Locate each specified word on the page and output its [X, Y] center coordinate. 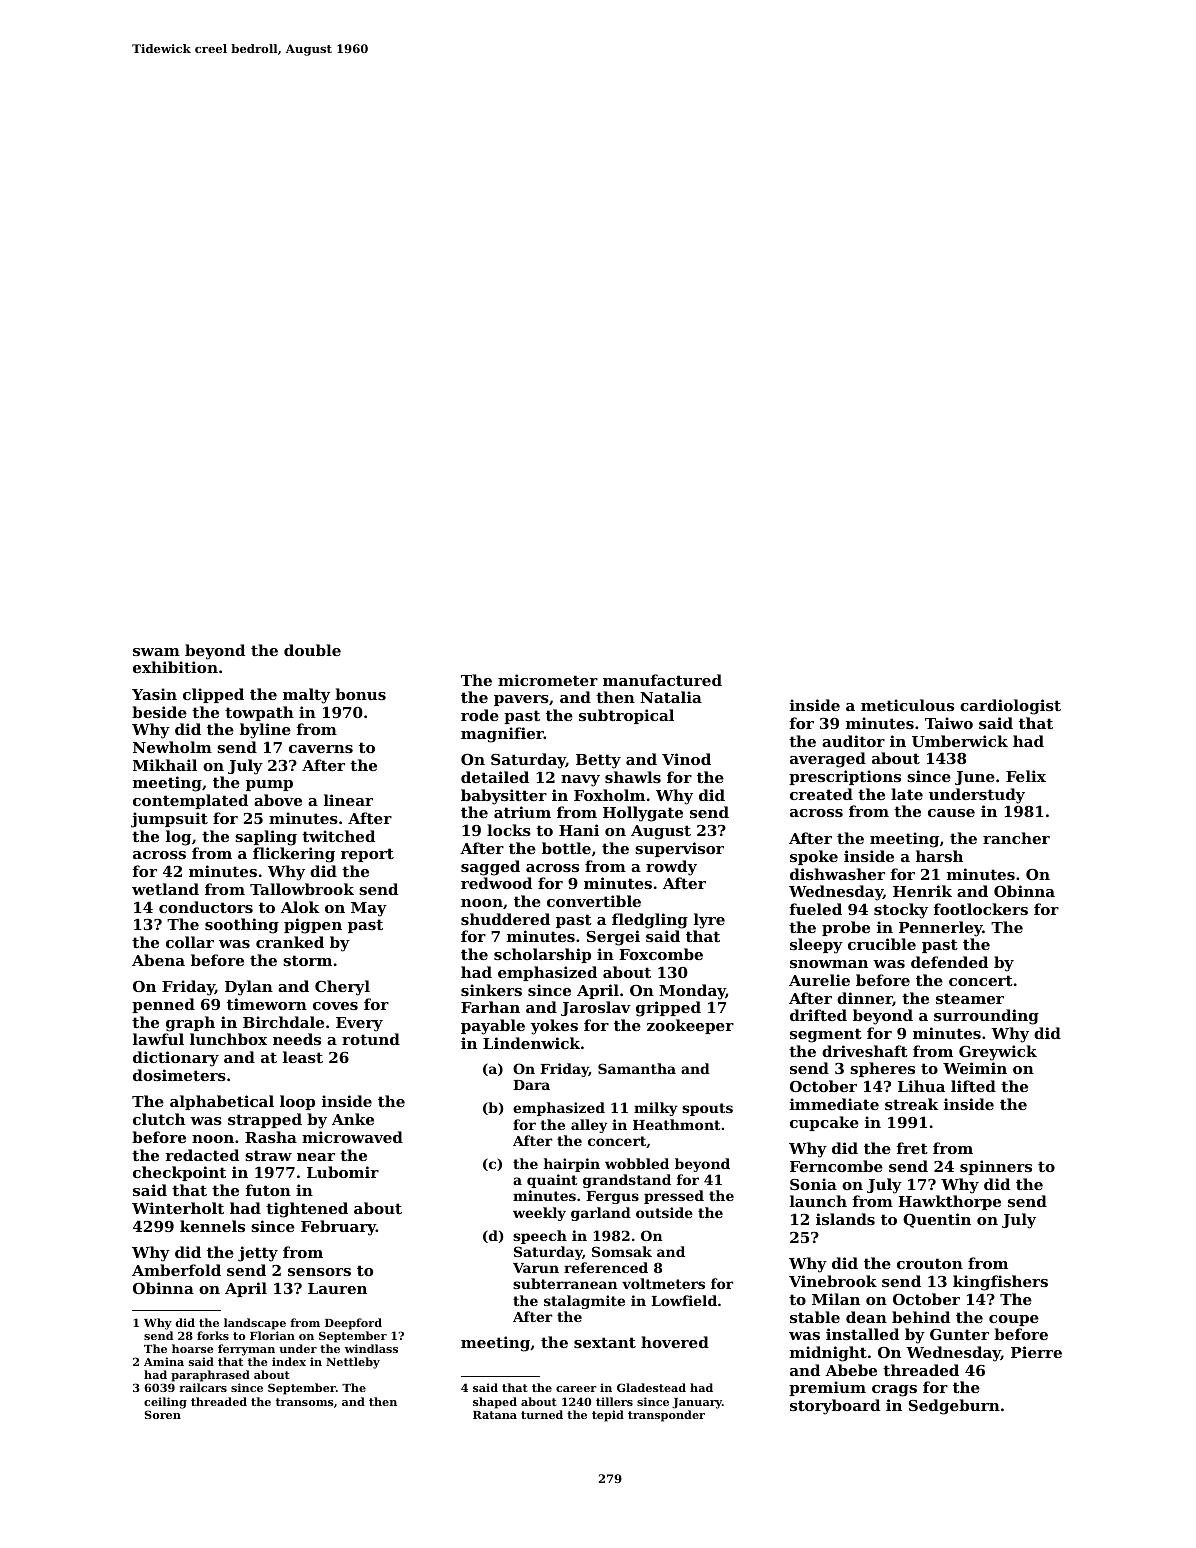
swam [156, 652]
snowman [829, 964]
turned [542, 1414]
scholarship [542, 955]
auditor [853, 741]
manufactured [662, 680]
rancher [1016, 838]
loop [297, 1102]
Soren [163, 1414]
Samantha [637, 1068]
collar [190, 942]
